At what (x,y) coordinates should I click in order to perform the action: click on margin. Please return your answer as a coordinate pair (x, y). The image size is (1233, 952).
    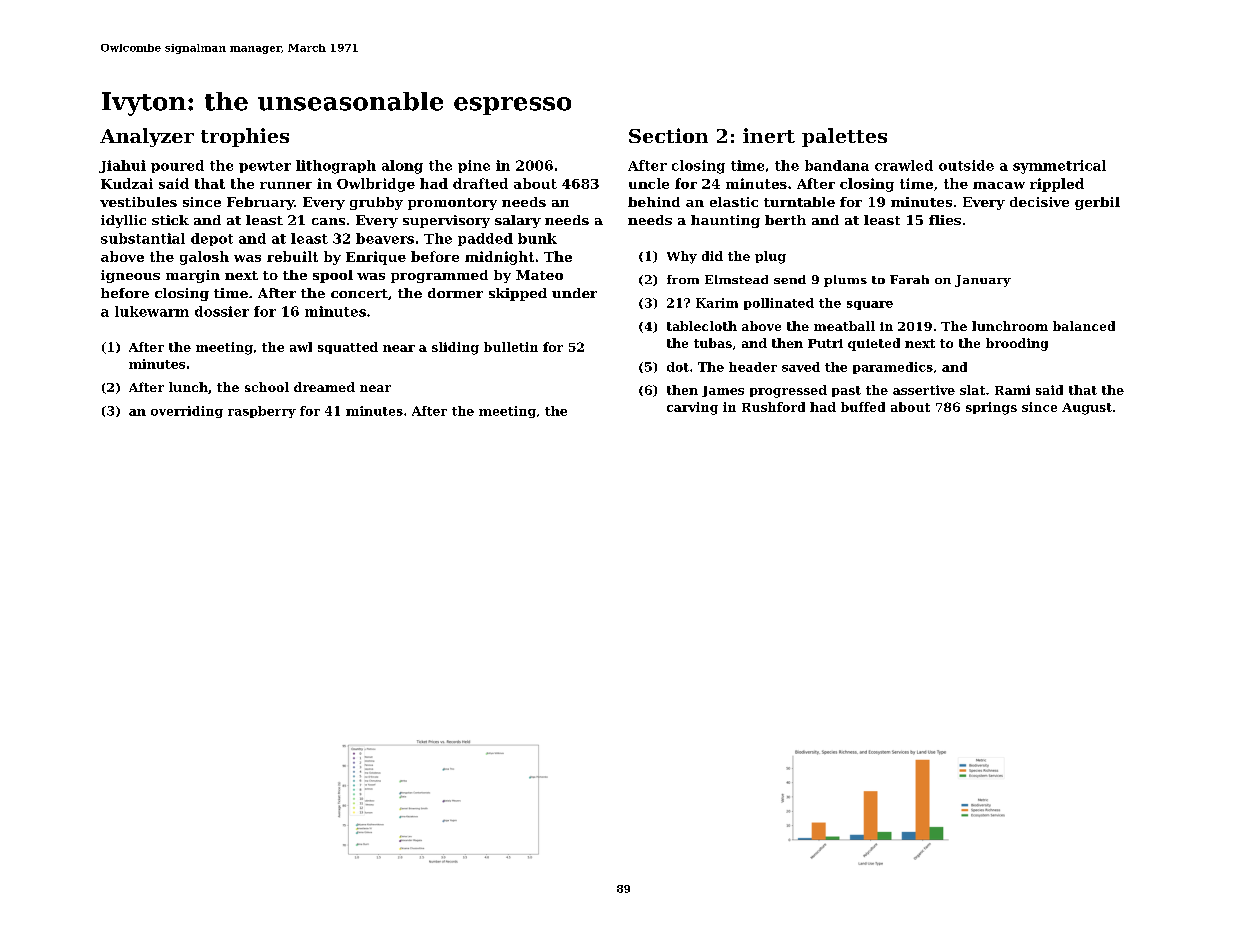
    Looking at the image, I should click on (193, 276).
